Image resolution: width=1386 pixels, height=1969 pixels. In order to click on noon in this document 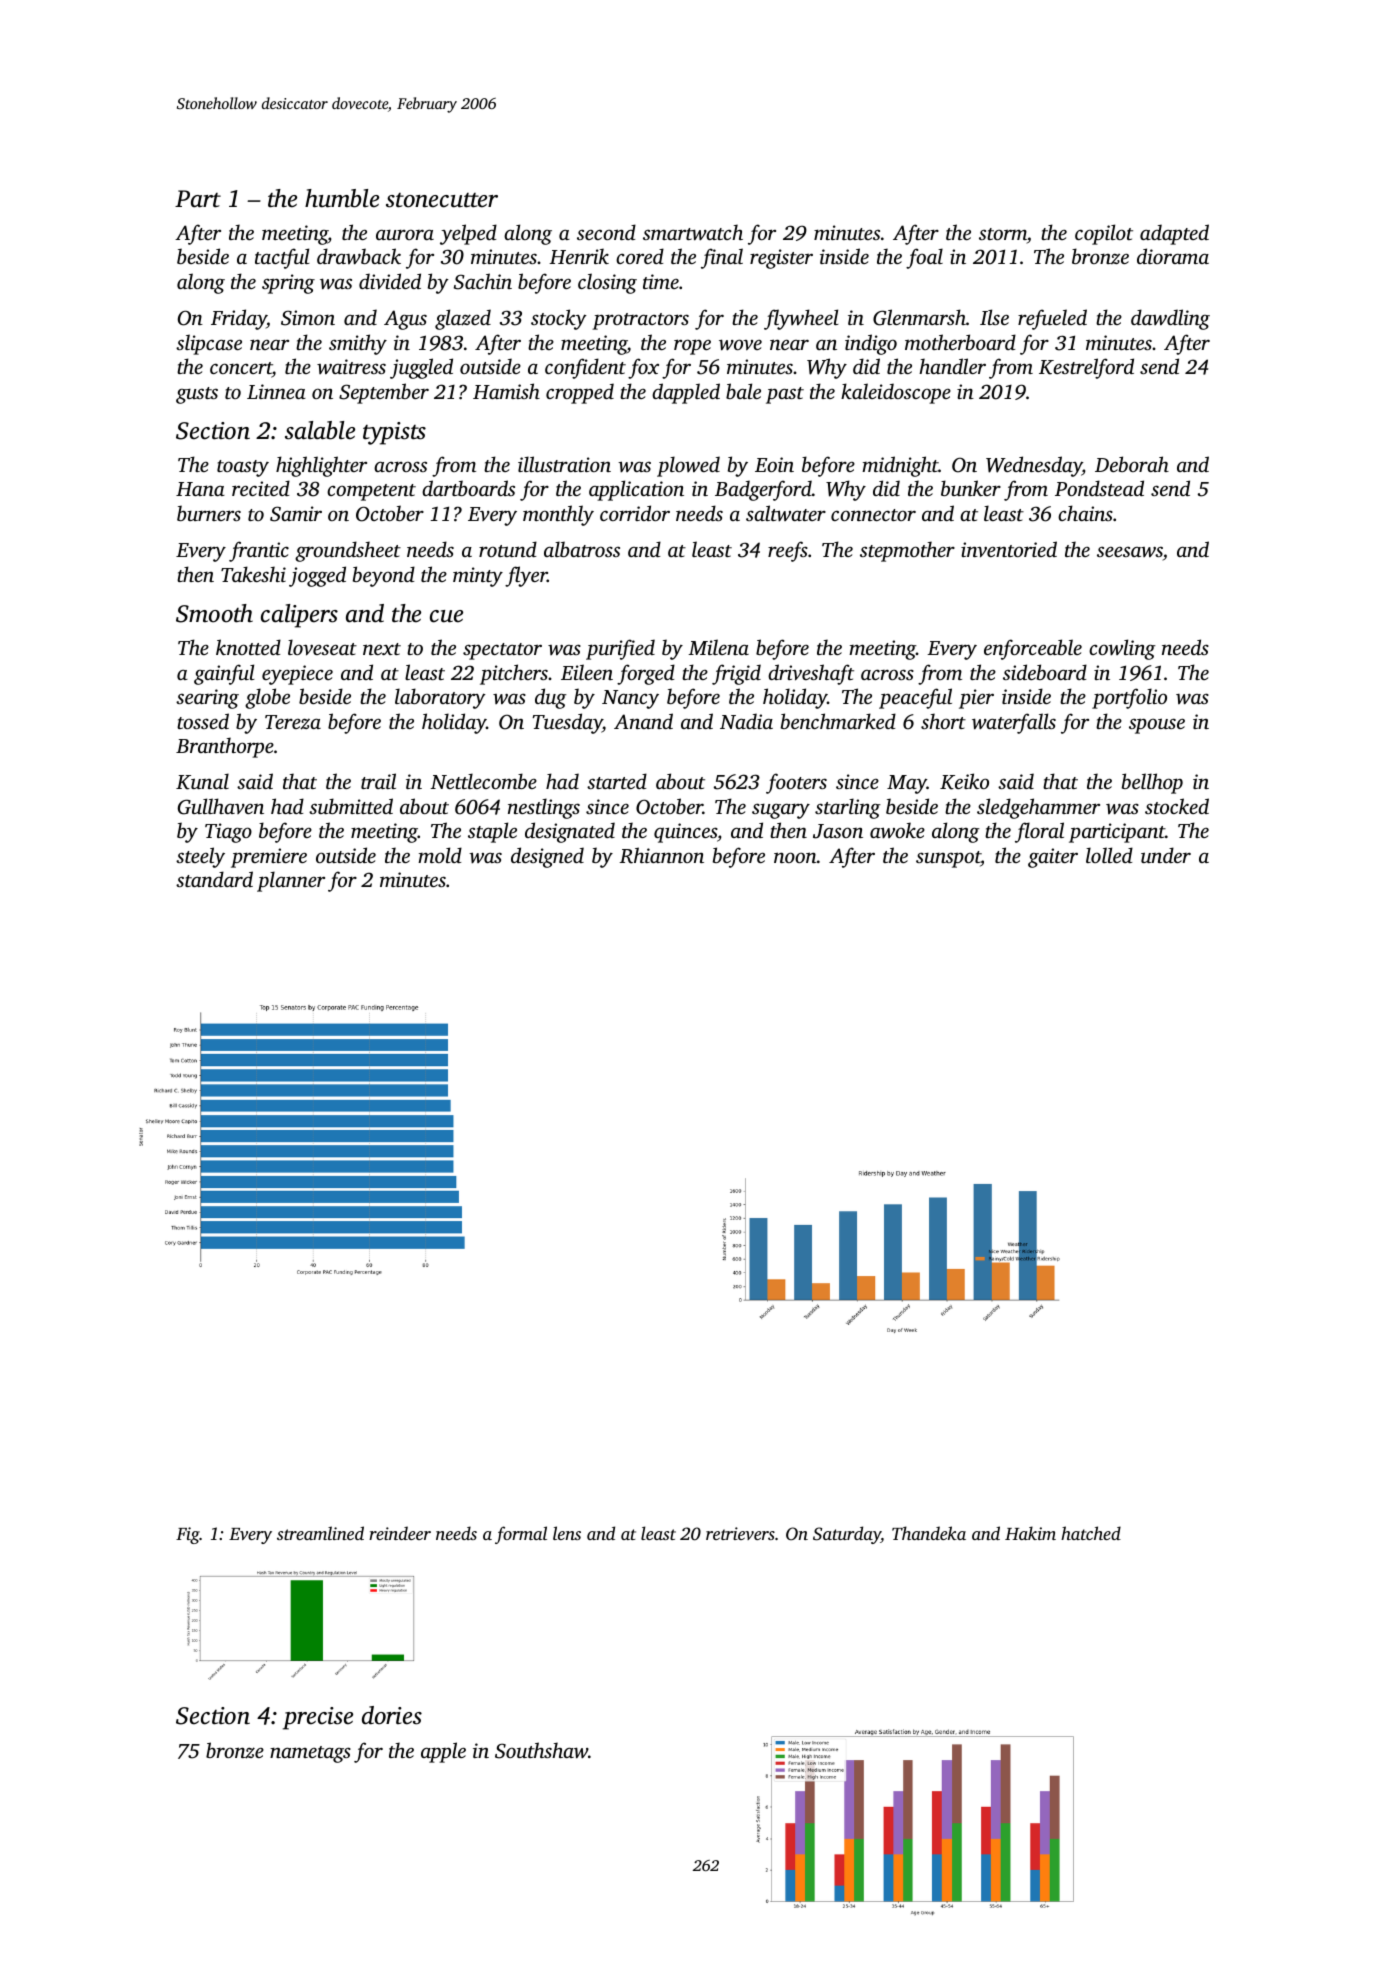, I will do `click(795, 857)`.
